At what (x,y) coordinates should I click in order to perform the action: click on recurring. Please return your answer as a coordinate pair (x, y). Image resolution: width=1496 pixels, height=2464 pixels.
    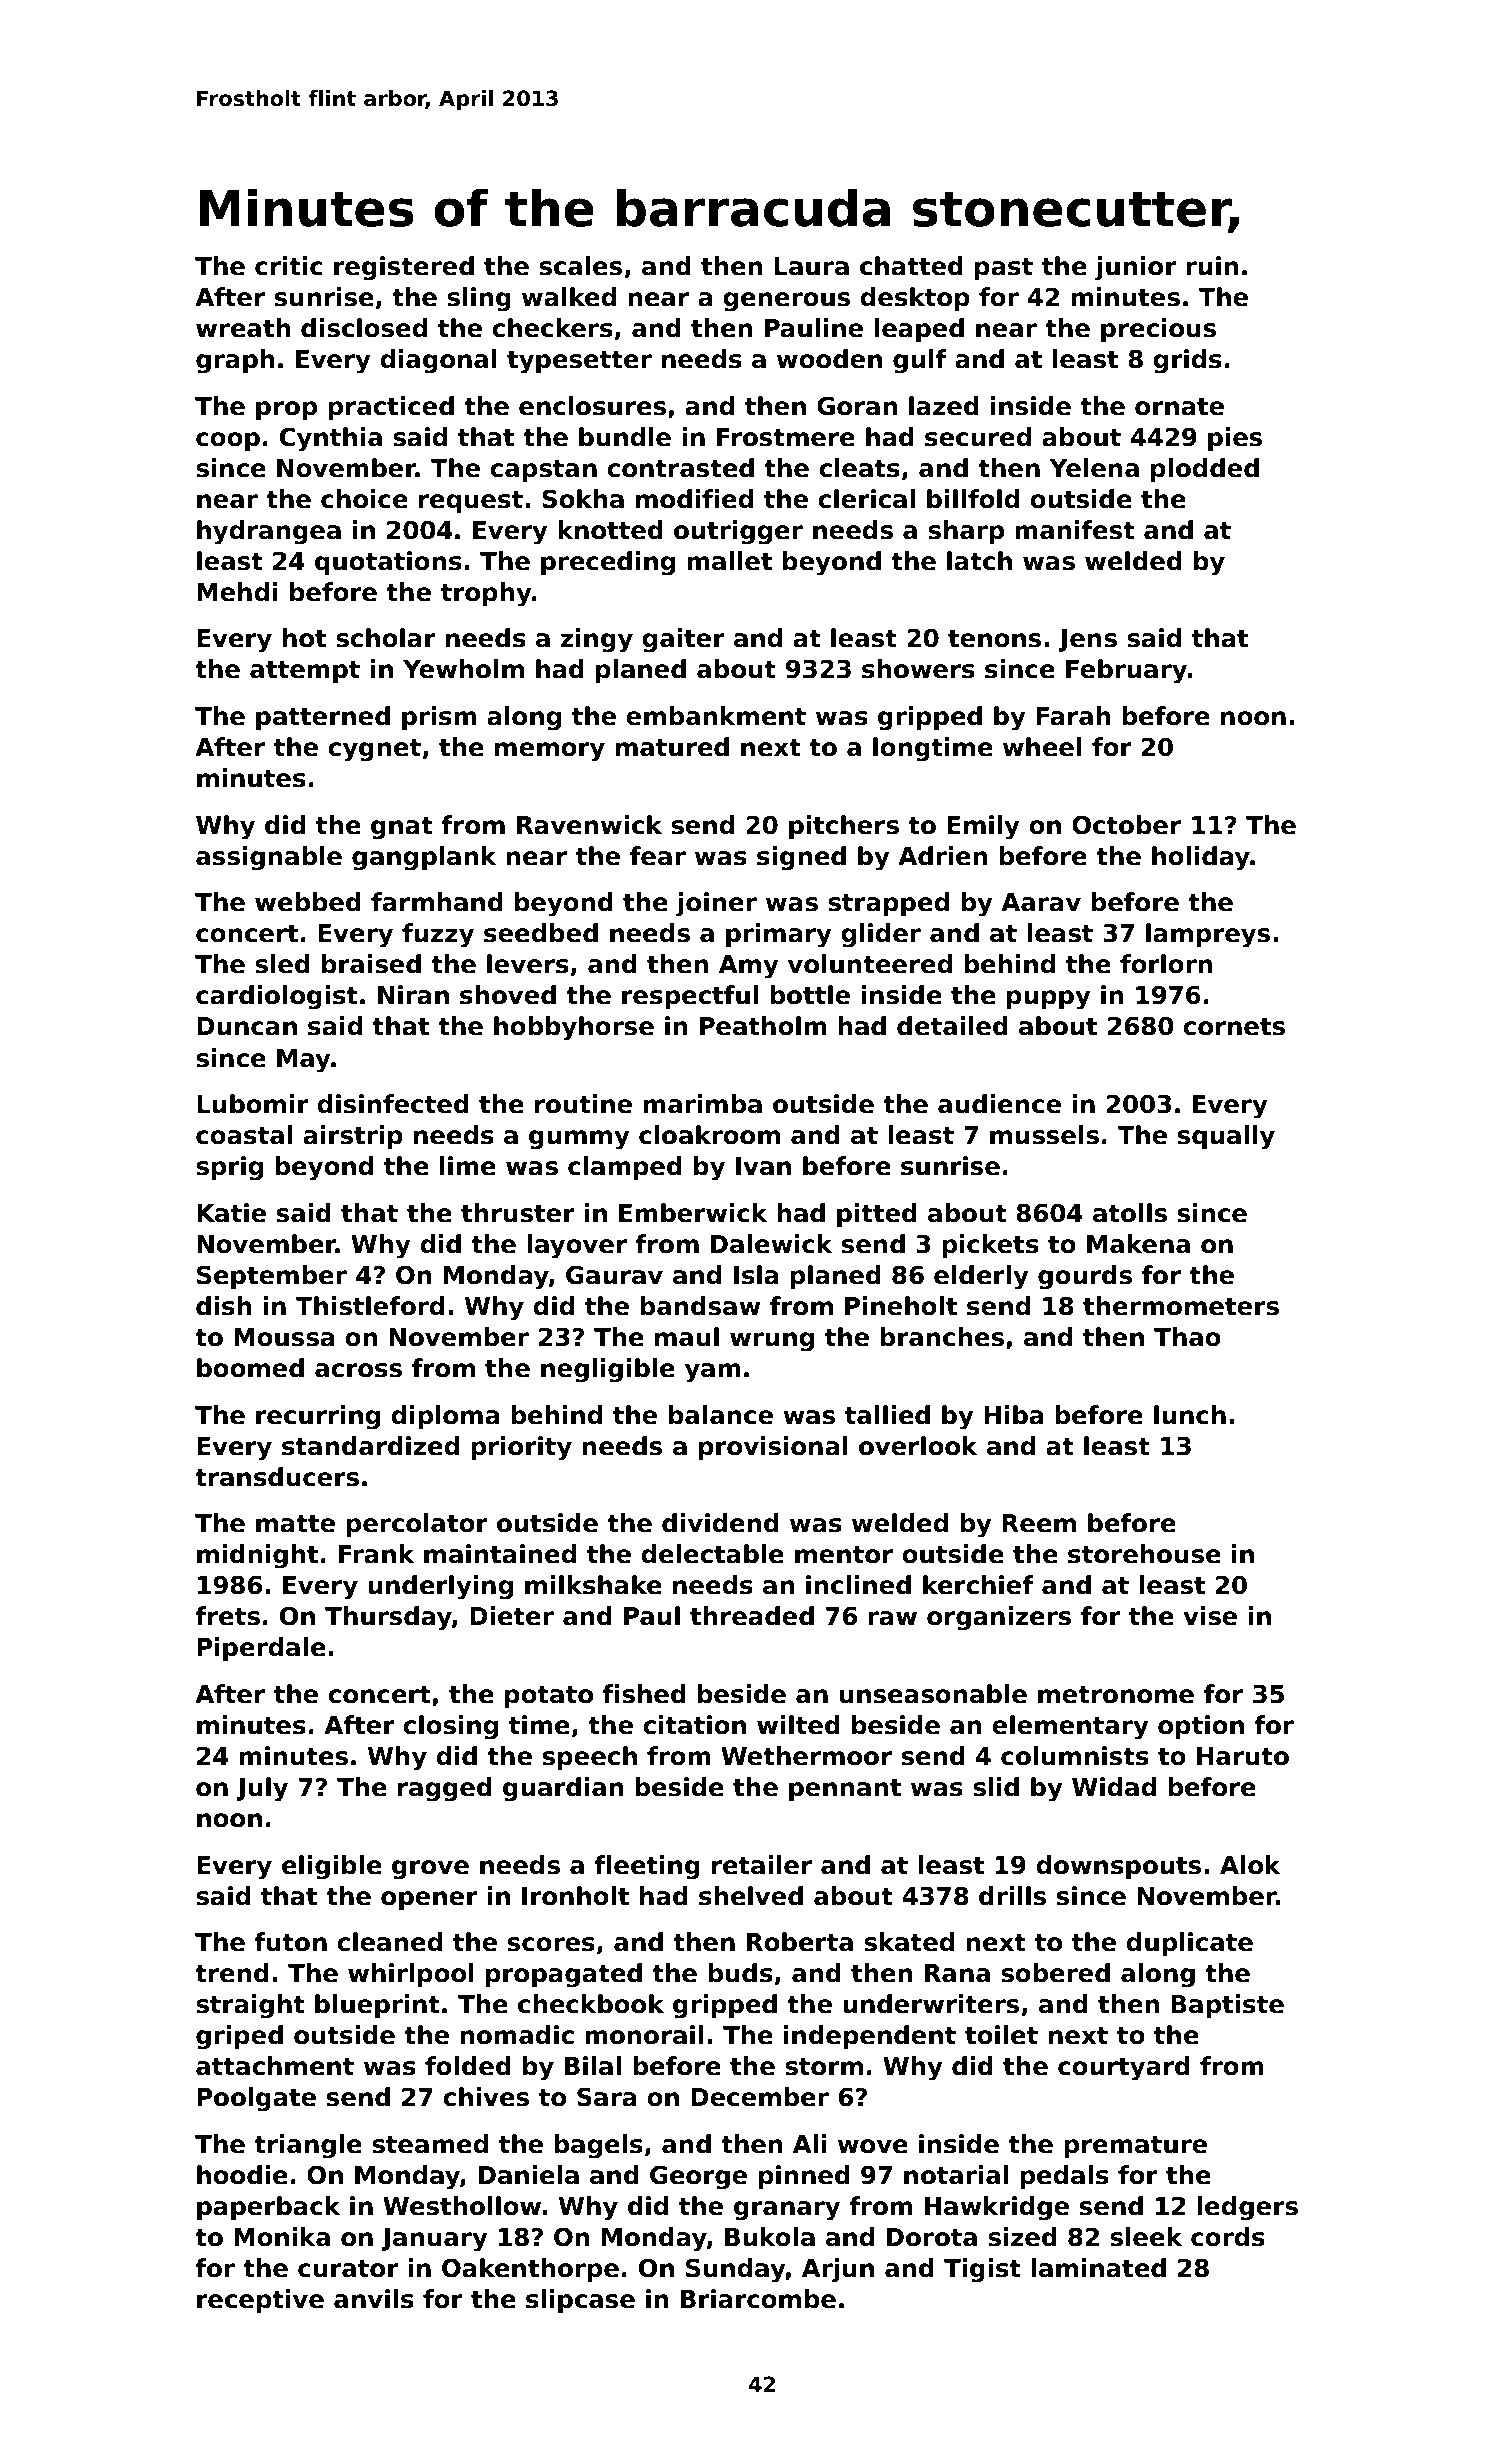
    Looking at the image, I should click on (318, 1417).
